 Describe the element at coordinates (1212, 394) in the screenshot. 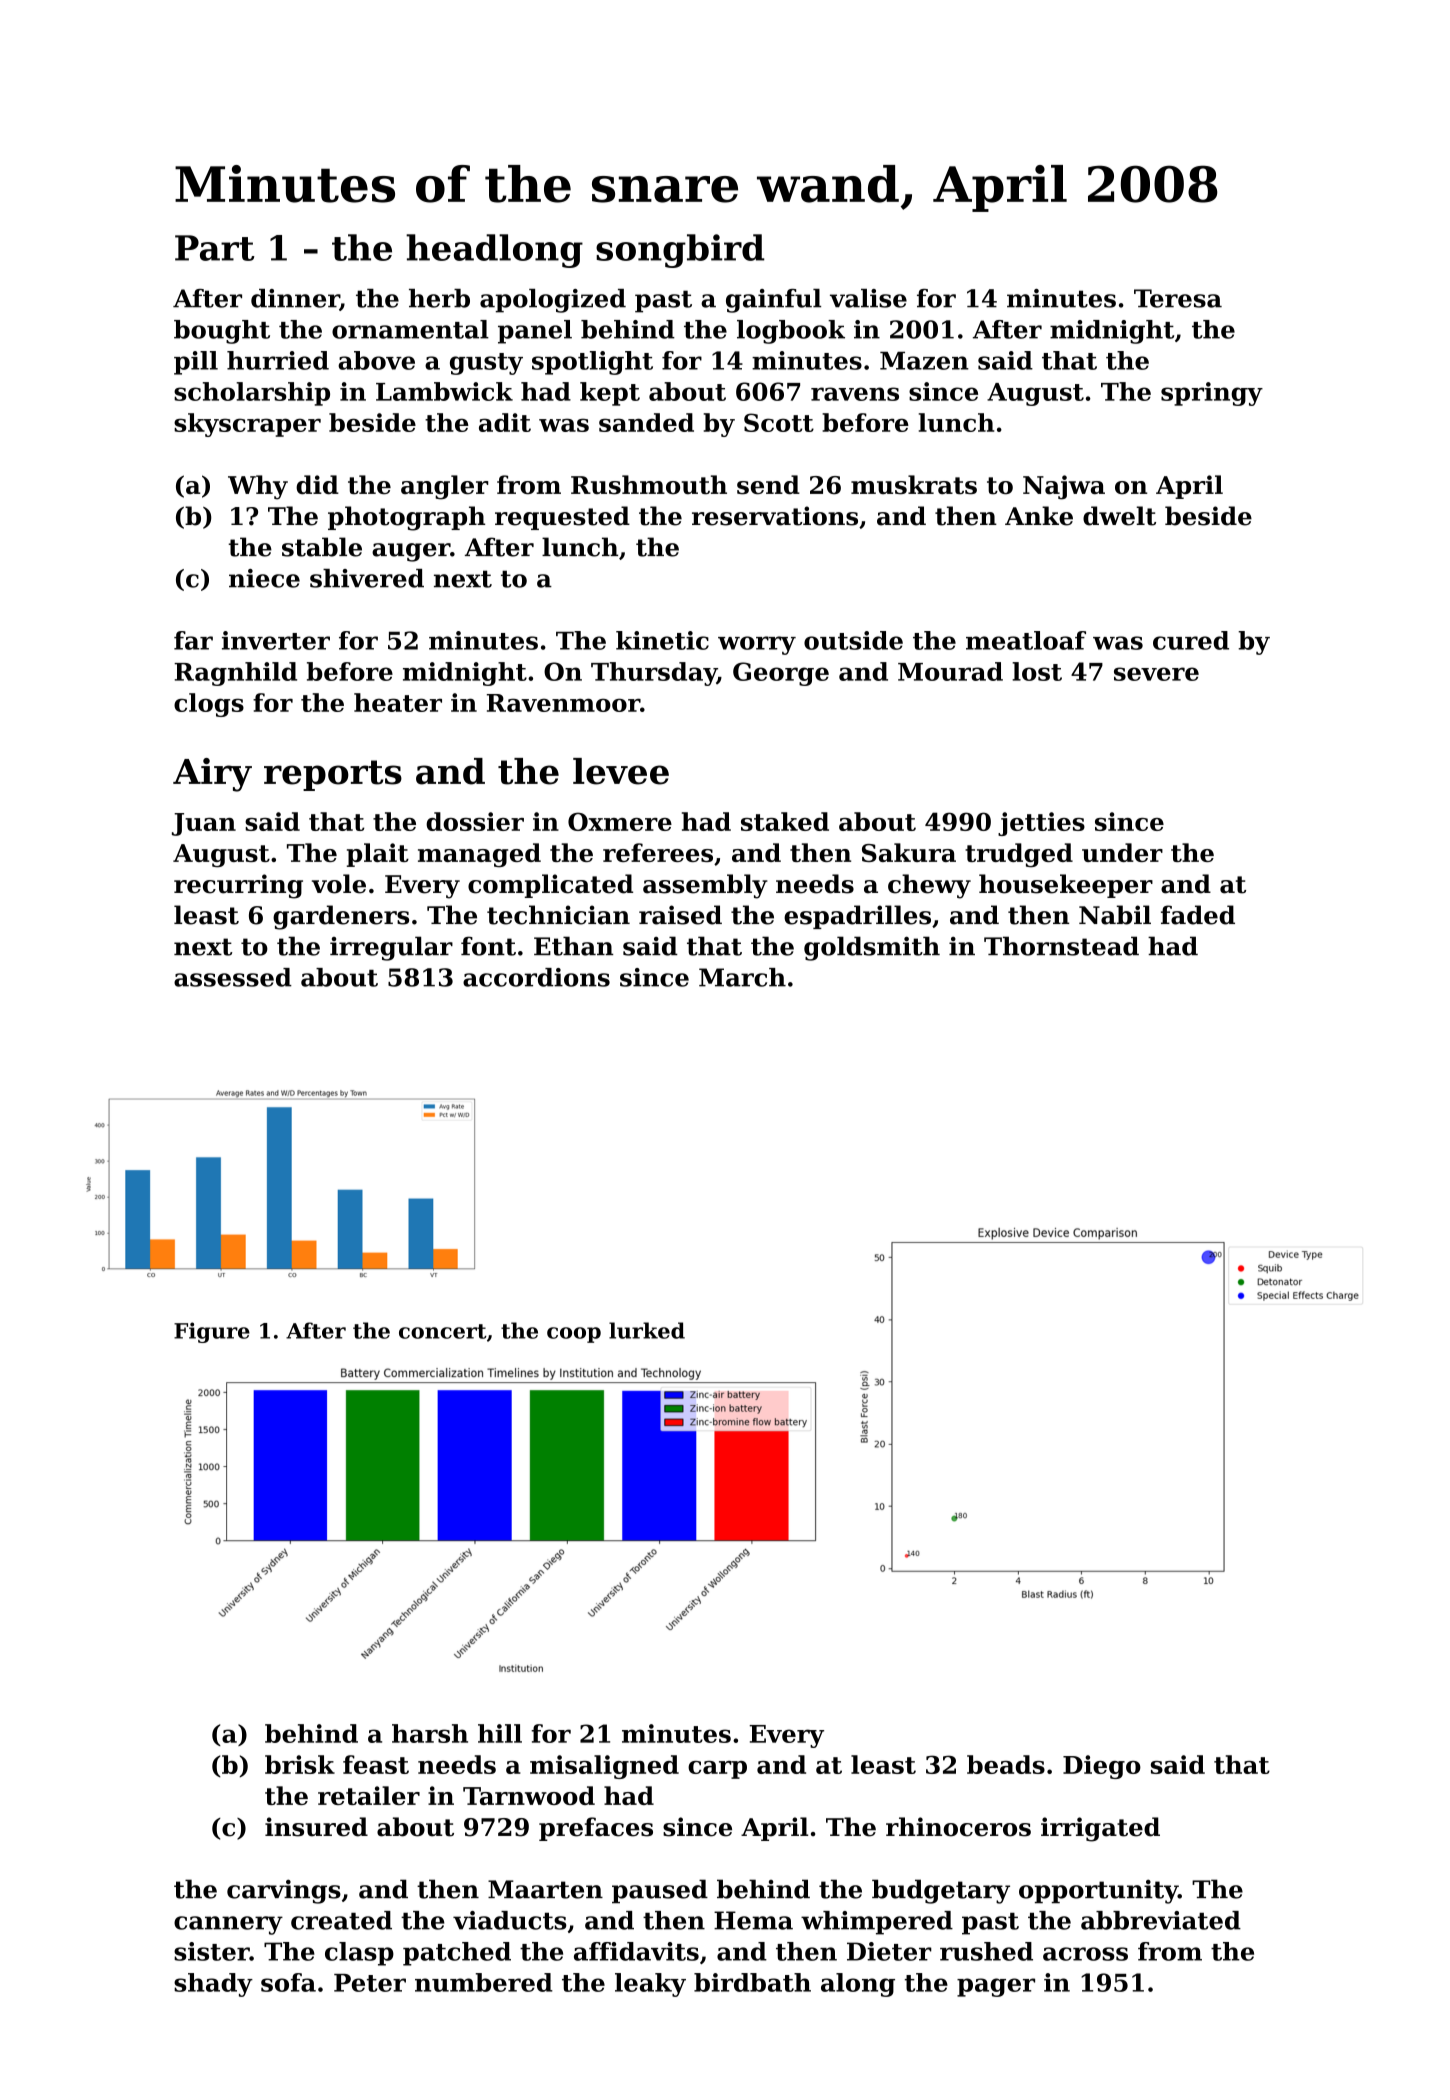

I see `springy` at that location.
